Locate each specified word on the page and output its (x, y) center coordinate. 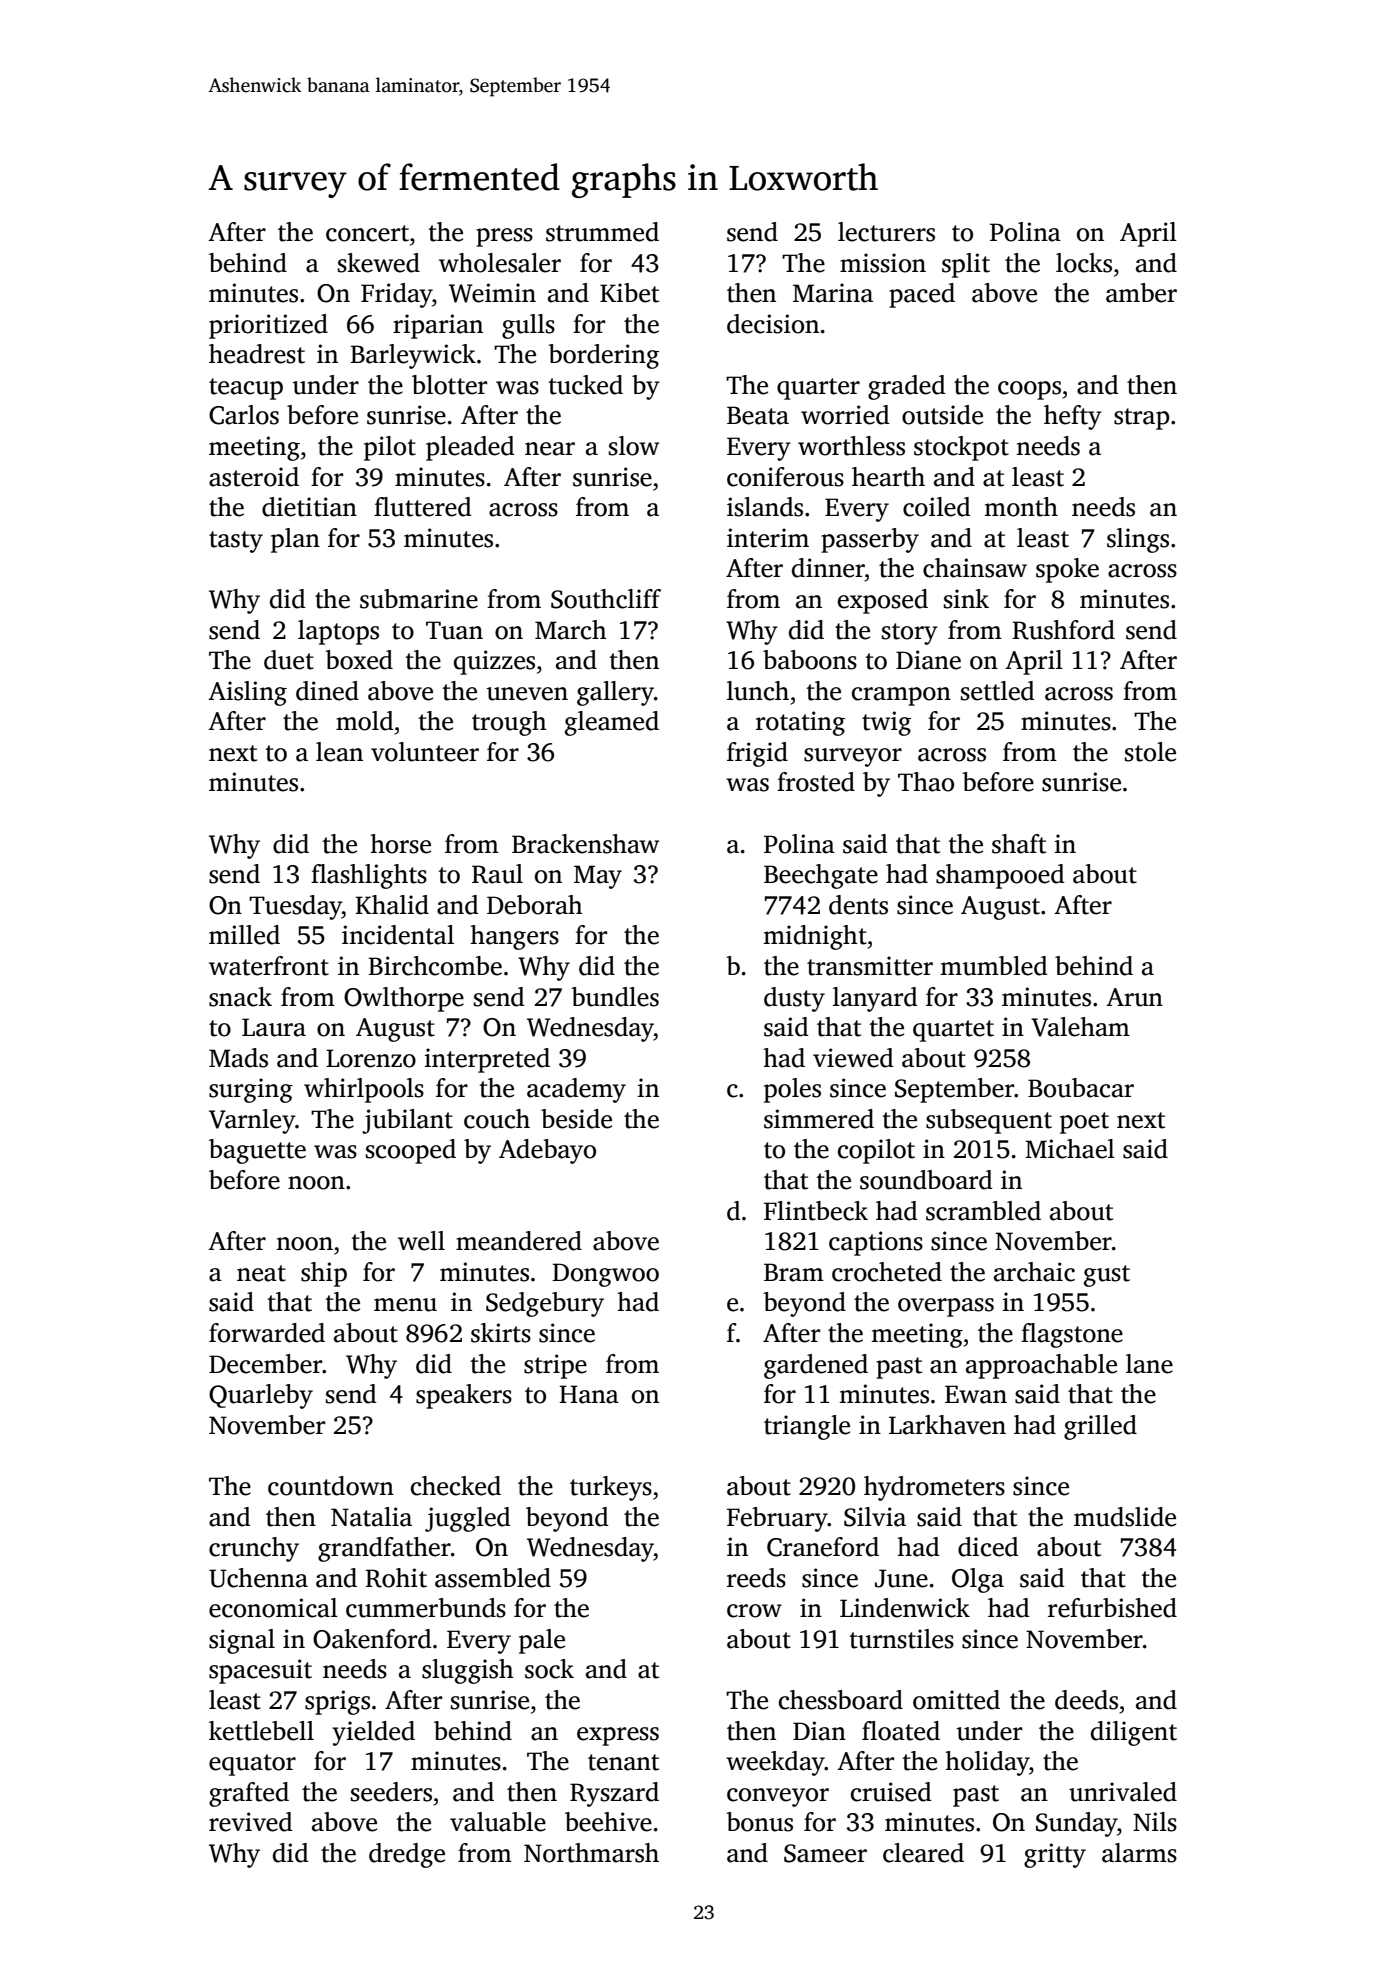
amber (1141, 293)
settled (998, 691)
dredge (407, 1855)
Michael (1070, 1149)
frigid (757, 754)
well (421, 1241)
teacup (246, 389)
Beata (758, 415)
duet (289, 660)
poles (792, 1090)
